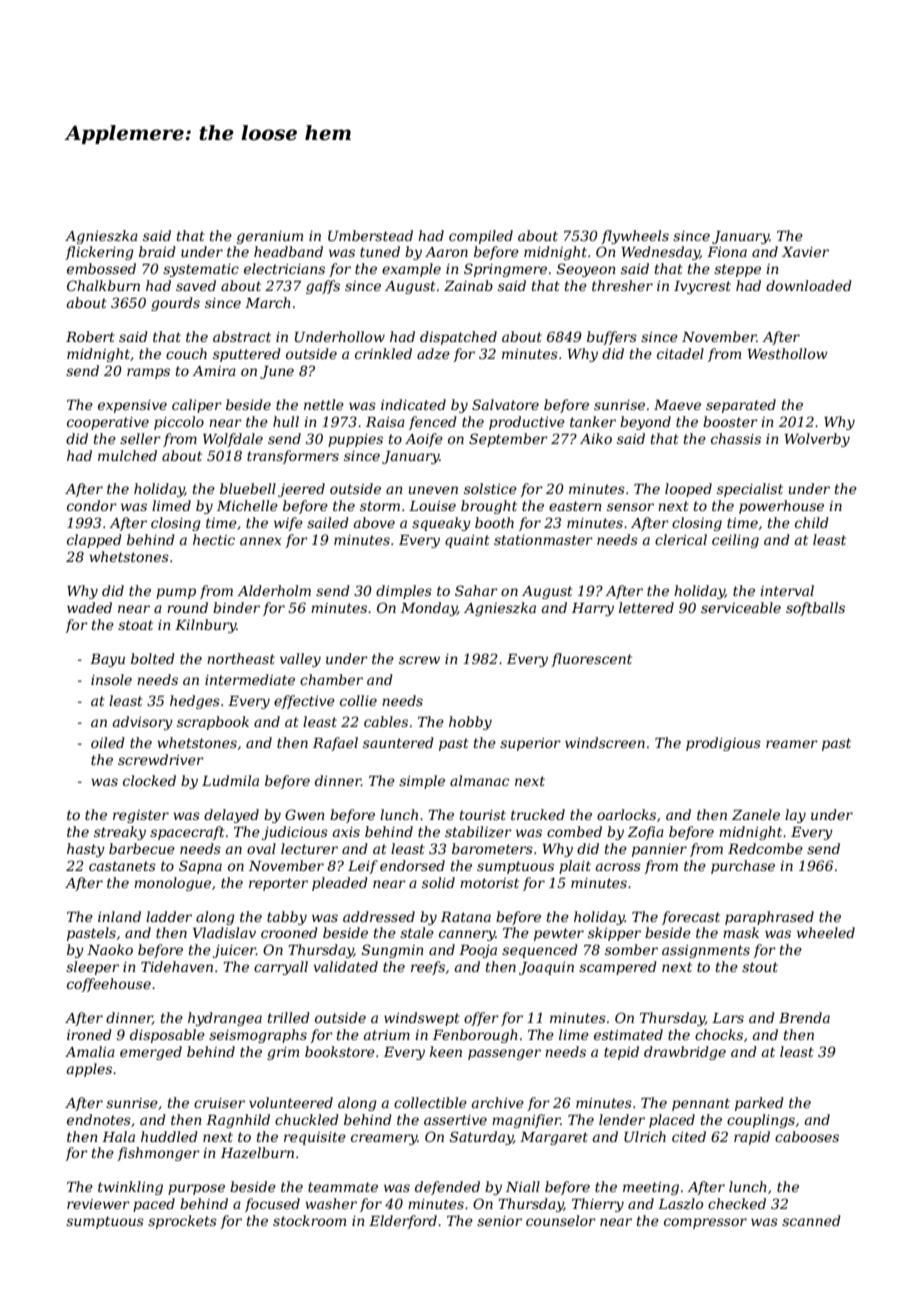  Describe the element at coordinates (277, 372) in the image. I see `June` at that location.
